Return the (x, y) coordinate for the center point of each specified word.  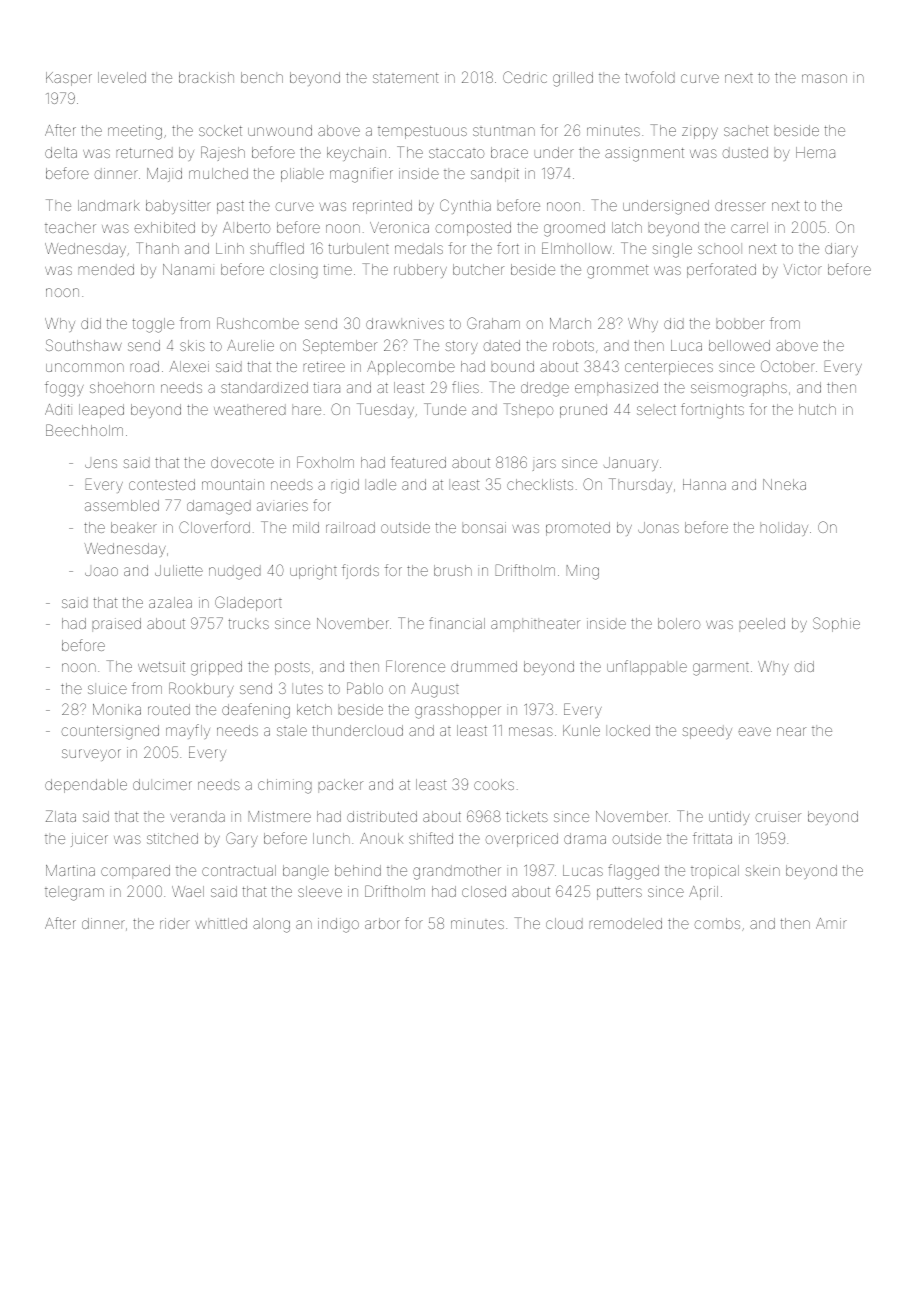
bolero (679, 623)
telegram (74, 893)
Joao (101, 571)
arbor (382, 923)
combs (717, 923)
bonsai (484, 527)
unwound (280, 130)
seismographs (739, 389)
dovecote (242, 462)
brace (509, 152)
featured (418, 462)
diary (841, 250)
